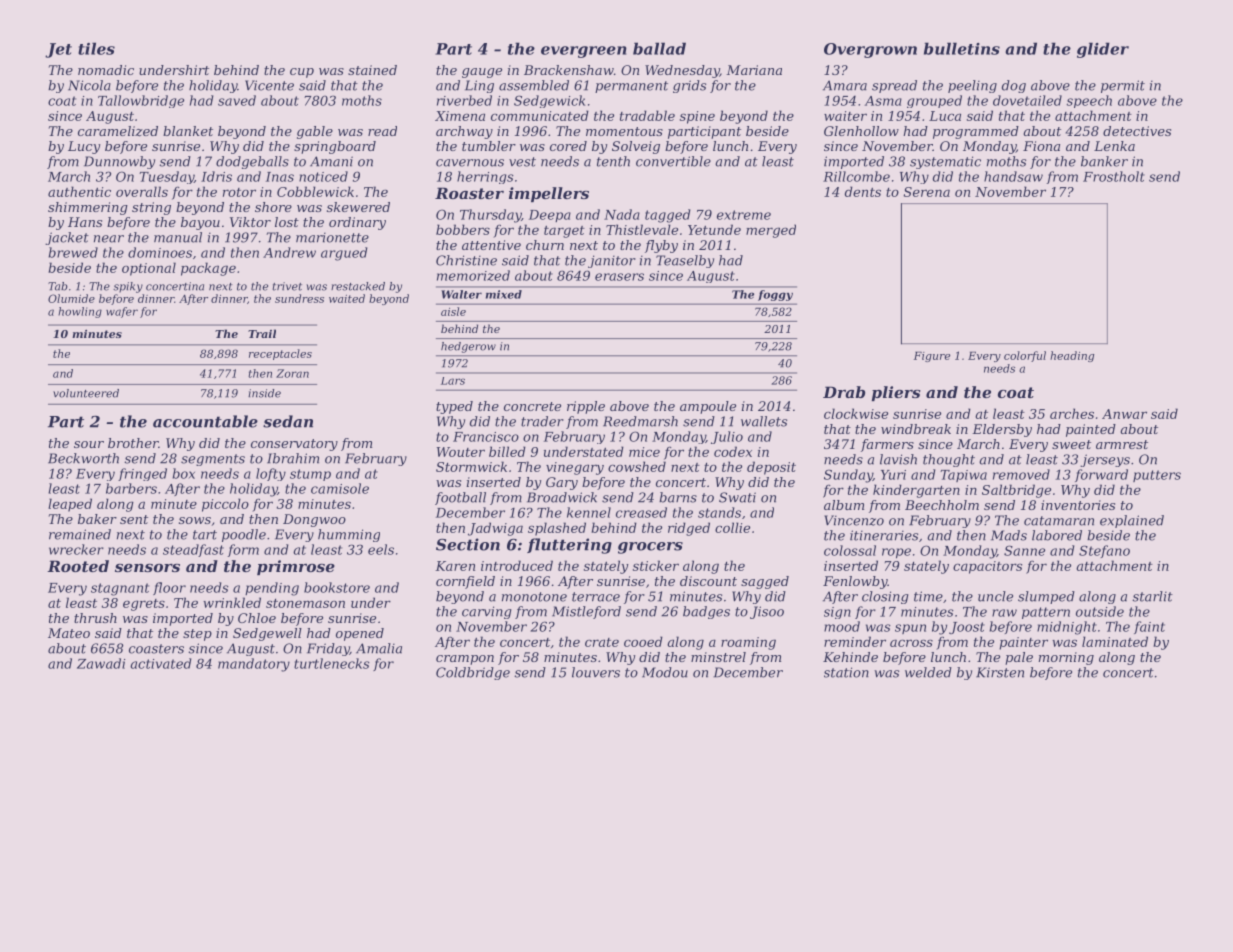 The width and height of the page is (1233, 952). What do you see at coordinates (197, 635) in the page?
I see `step` at bounding box center [197, 635].
